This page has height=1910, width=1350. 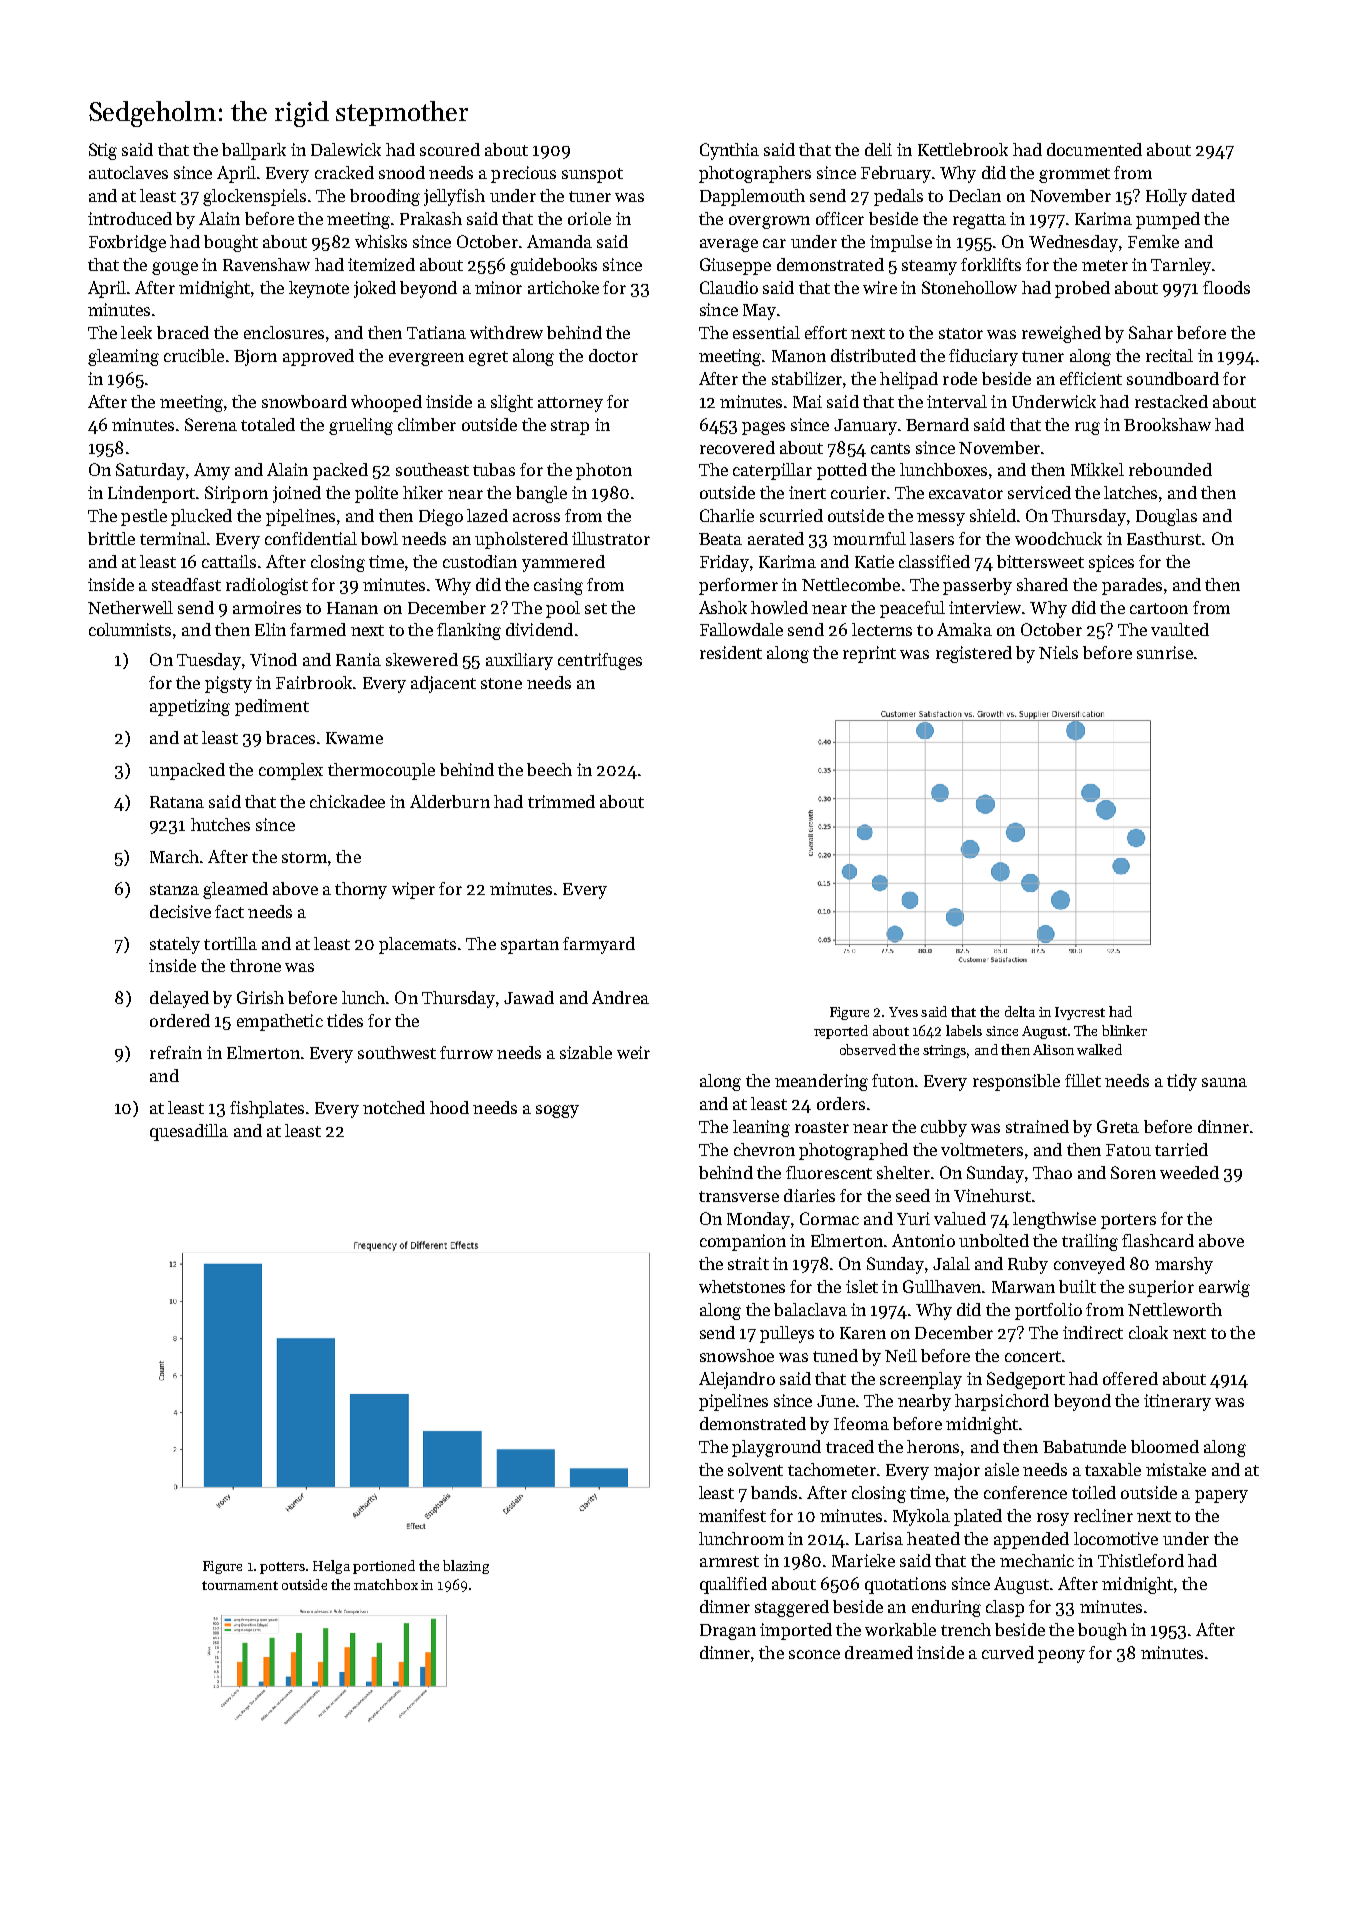 I want to click on tournament, so click(x=240, y=1585).
